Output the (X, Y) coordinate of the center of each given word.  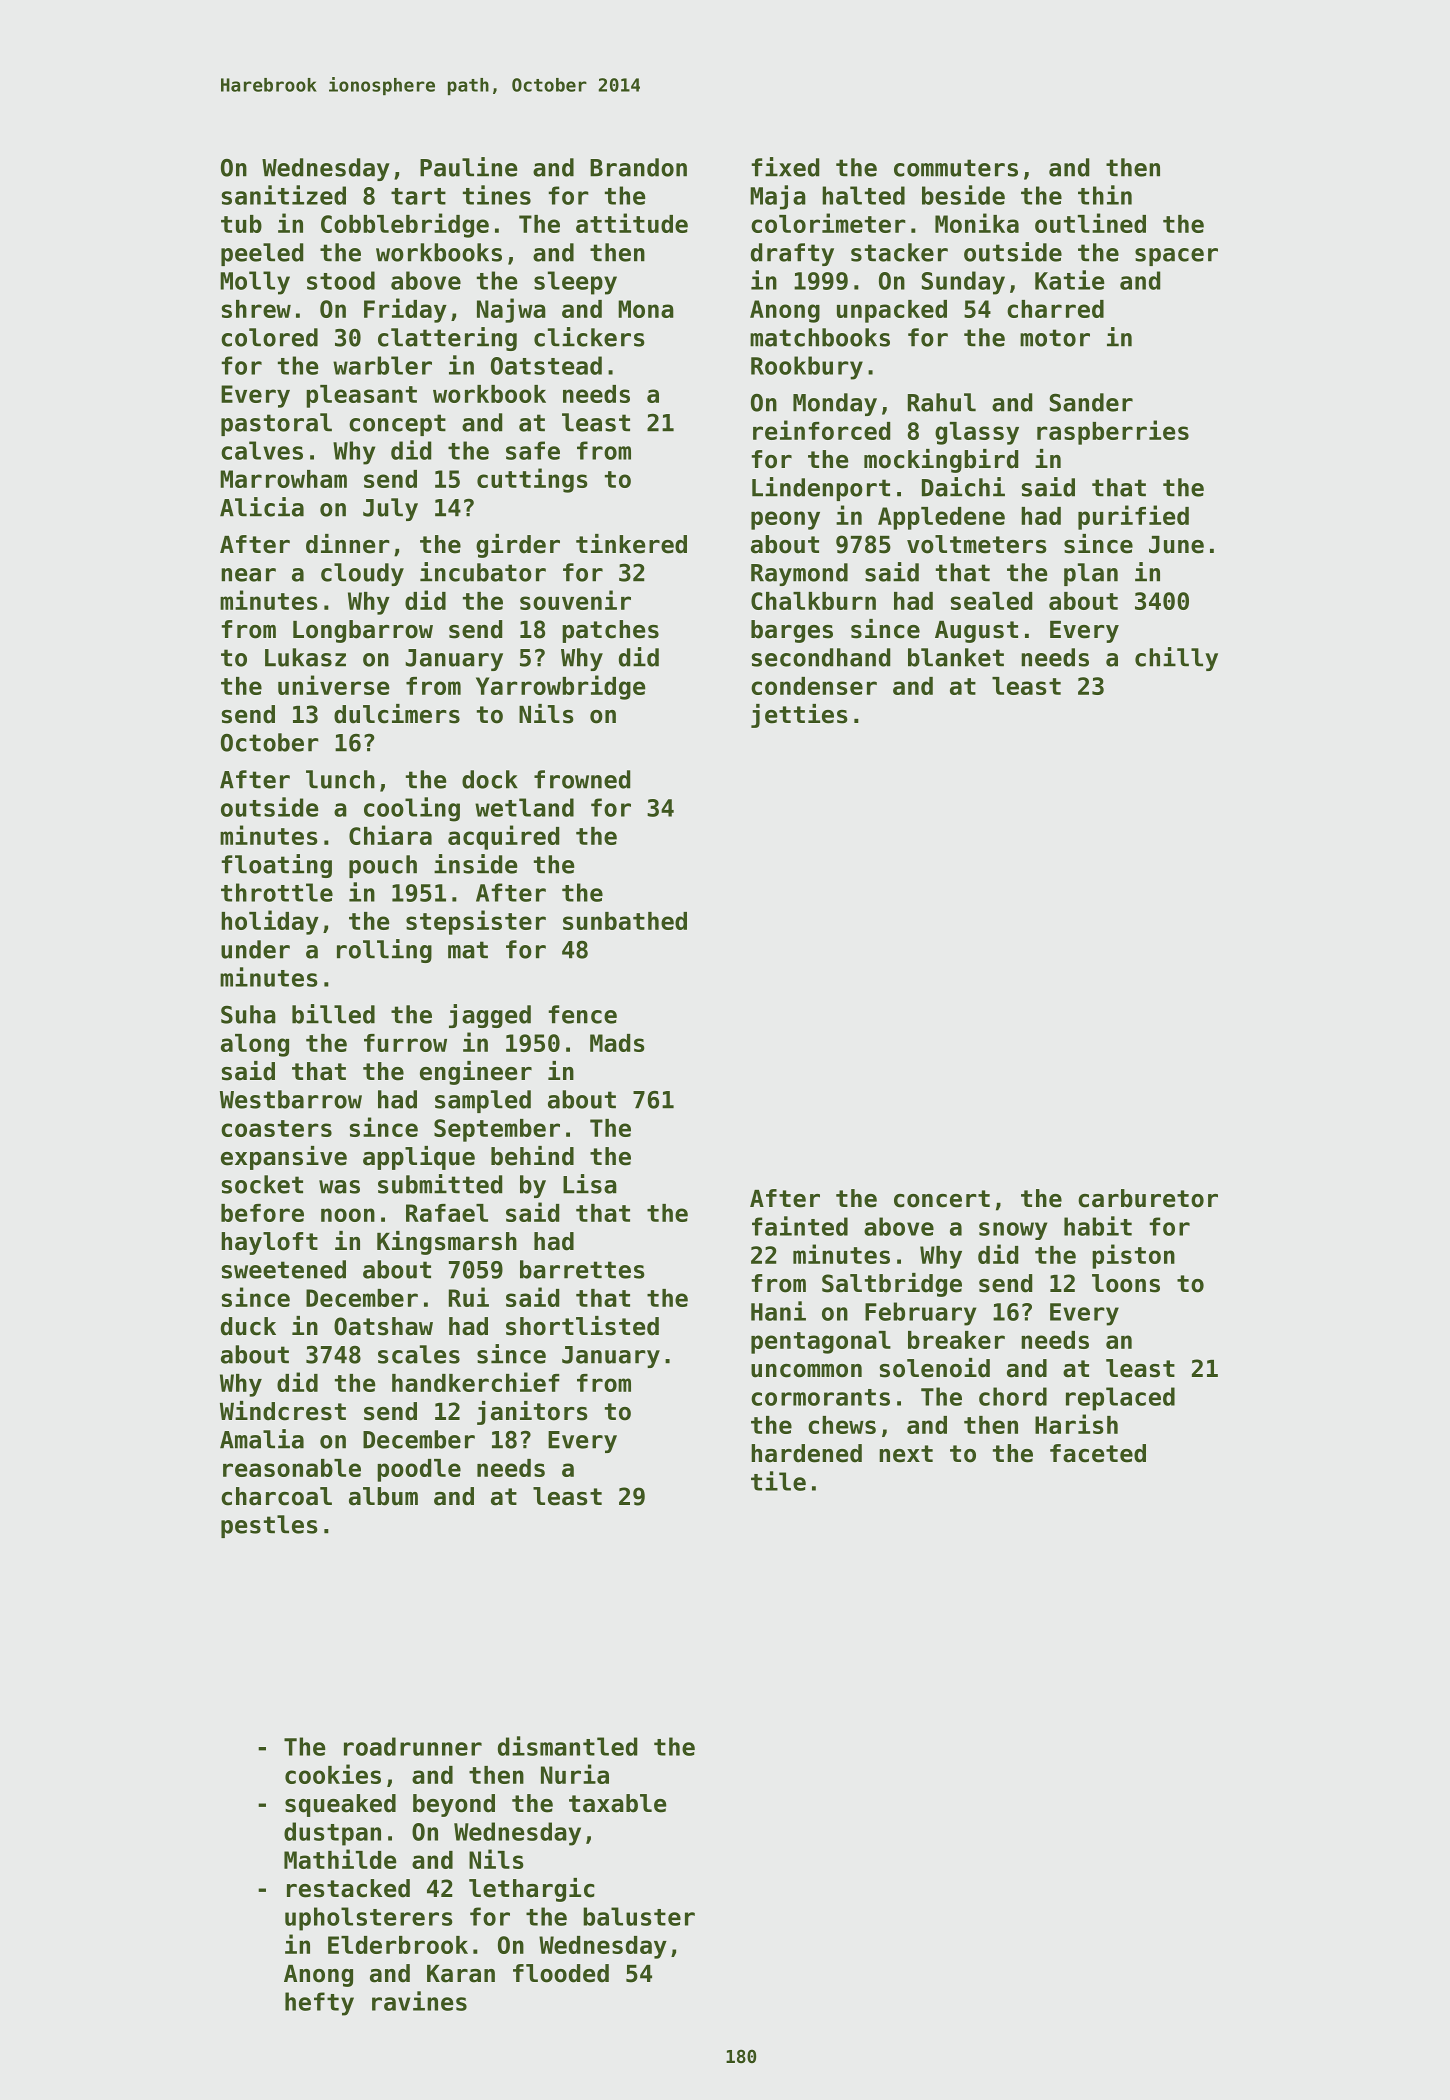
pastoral (276, 424)
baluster (639, 1916)
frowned (582, 779)
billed (333, 1014)
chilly (1176, 659)
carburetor (1148, 1198)
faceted (1098, 1453)
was (339, 1187)
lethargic (531, 1890)
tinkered (631, 544)
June (1176, 545)
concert (942, 1199)
